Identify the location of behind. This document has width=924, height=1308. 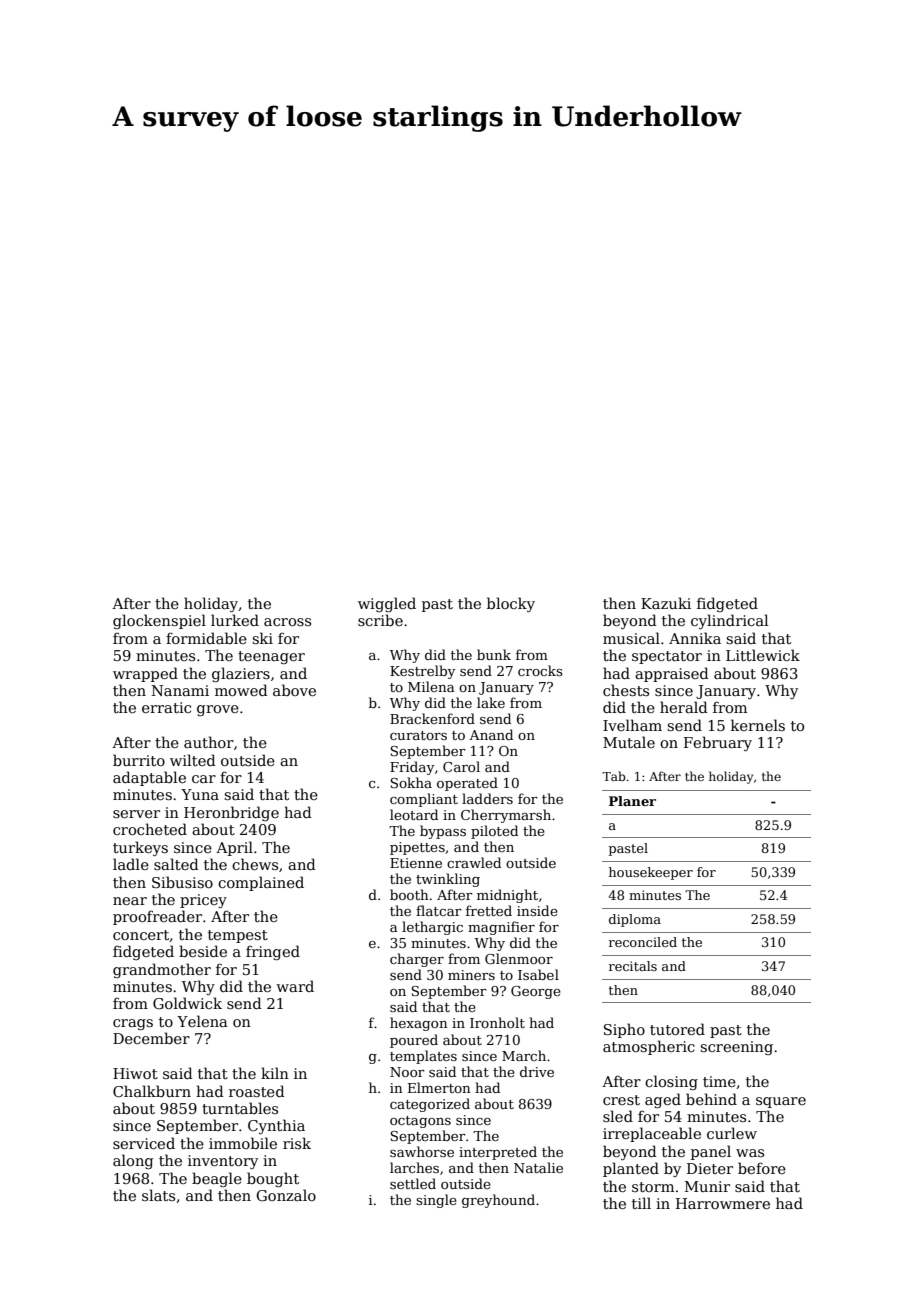
(711, 1099).
